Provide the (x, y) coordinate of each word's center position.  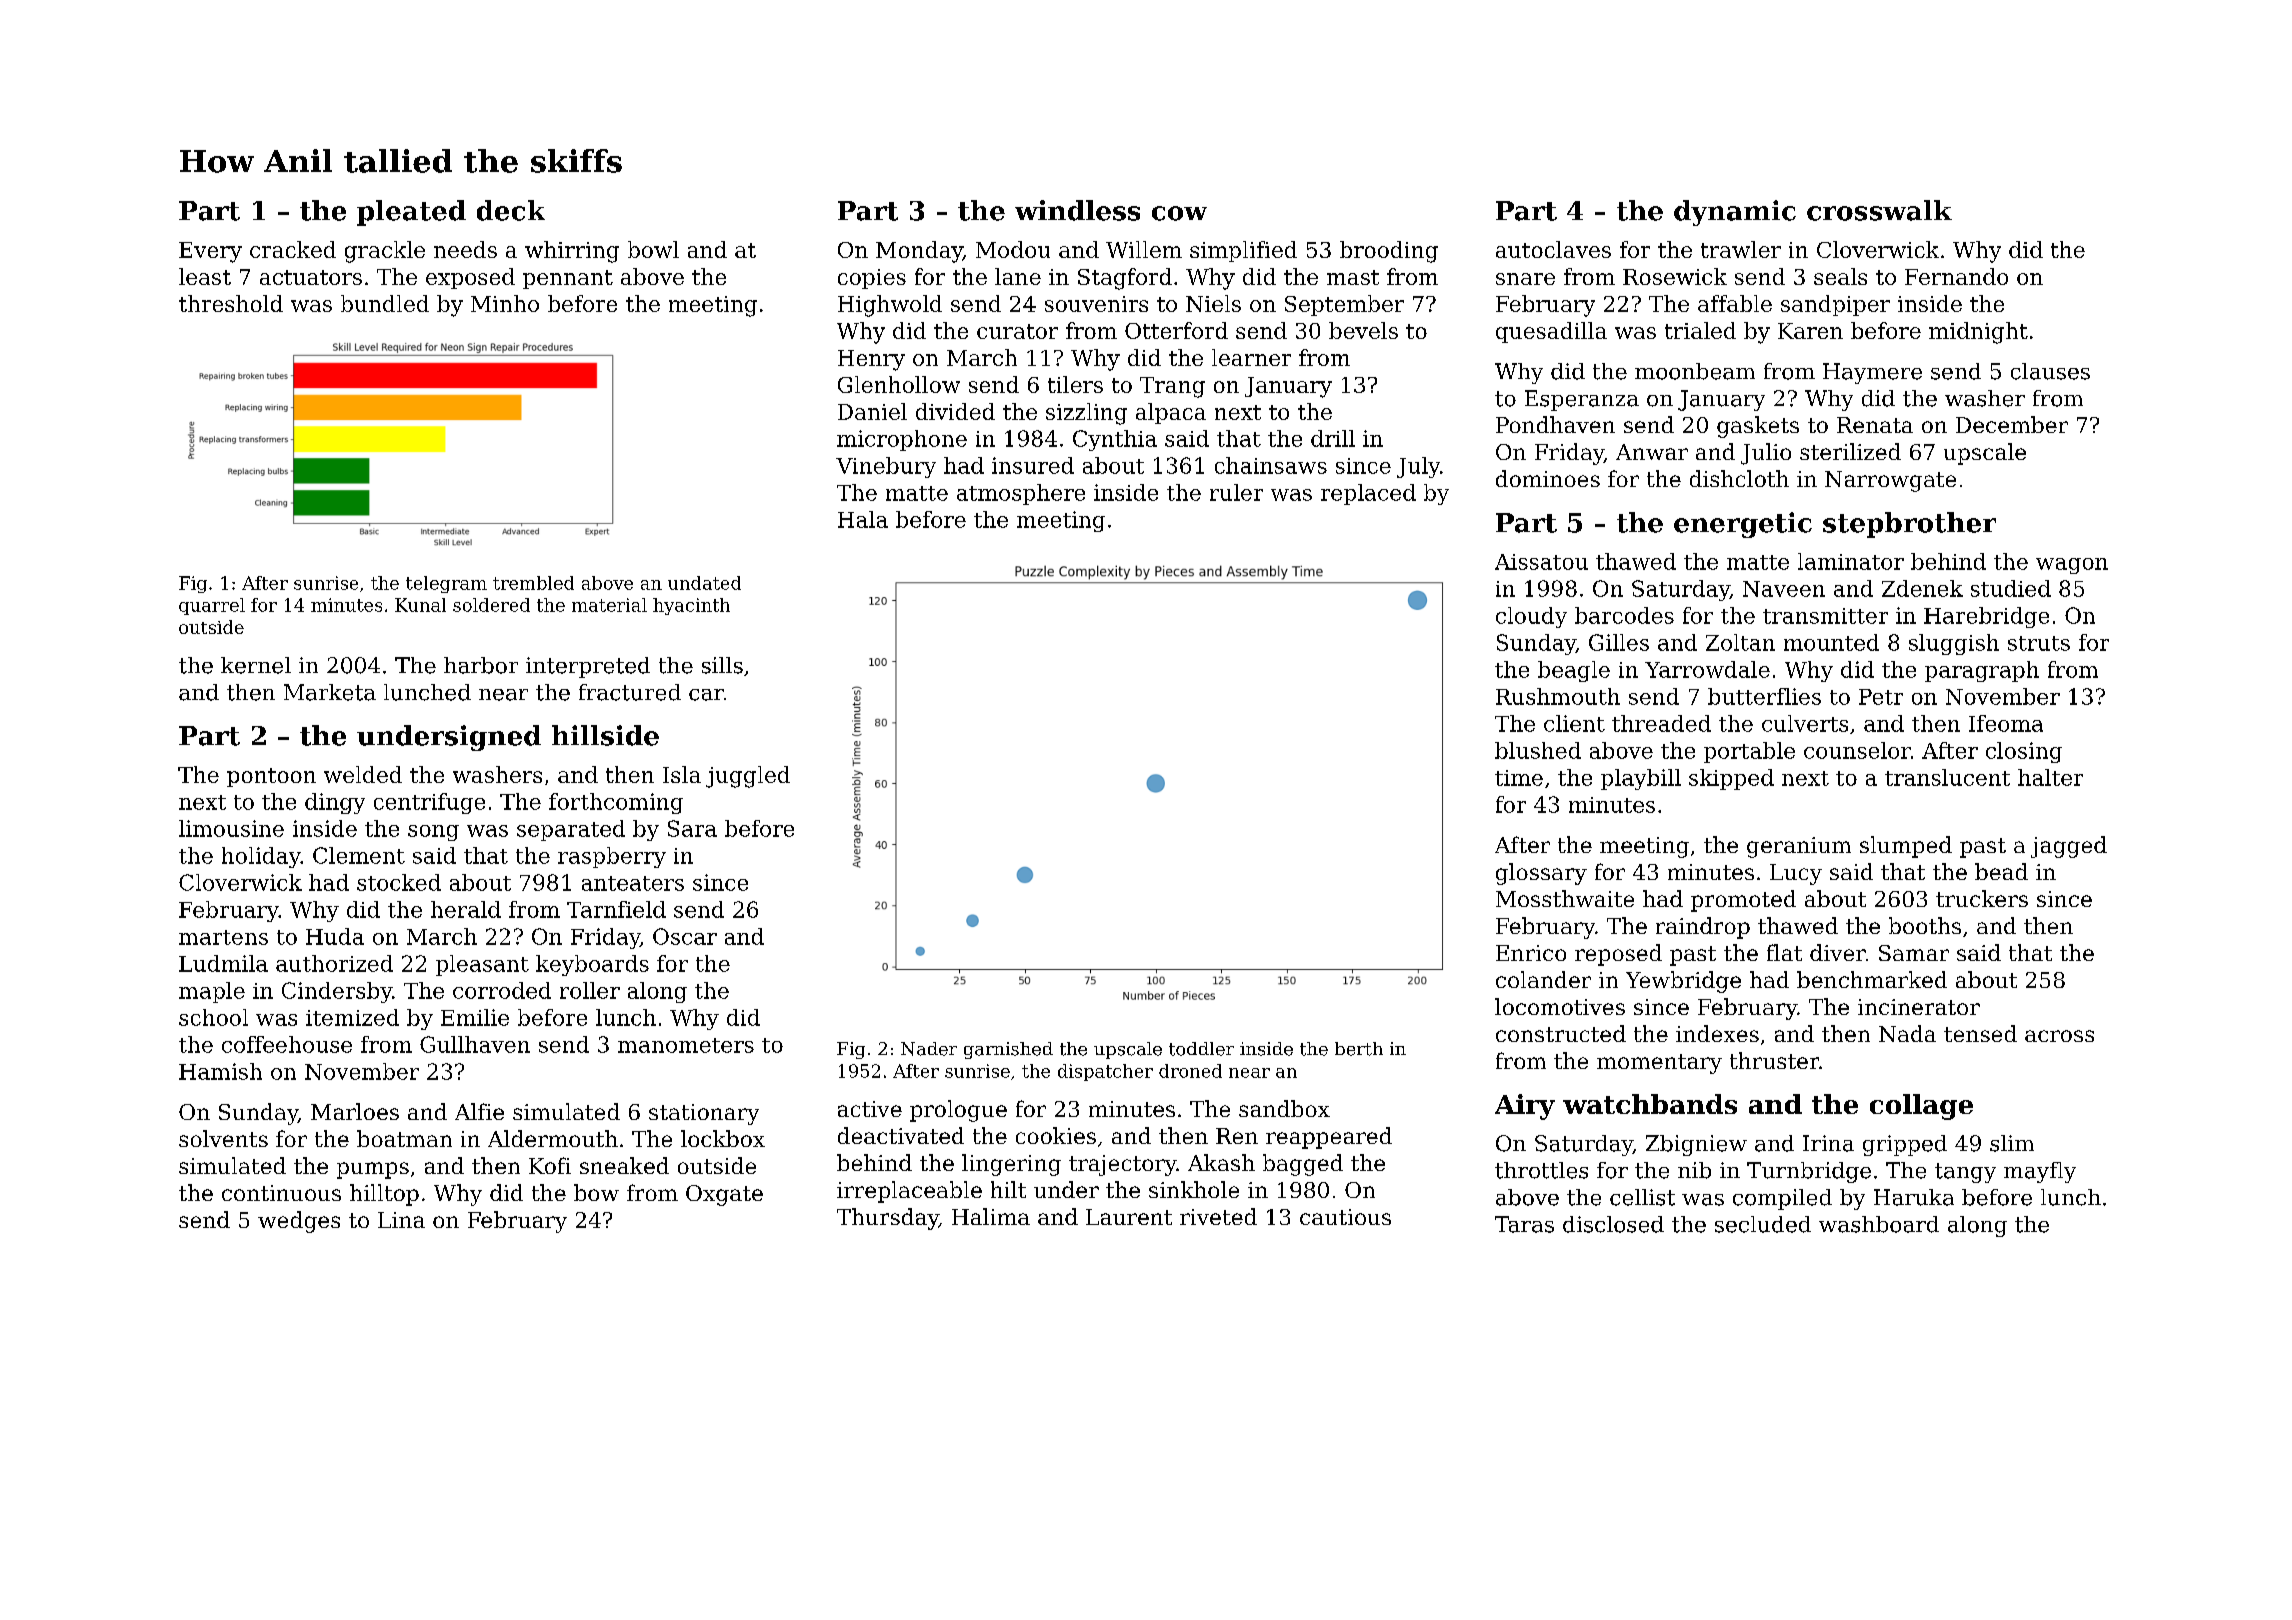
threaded (1661, 723)
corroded (502, 990)
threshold (231, 303)
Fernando (1956, 276)
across (2059, 1036)
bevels (1363, 330)
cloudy (1531, 617)
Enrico (1531, 953)
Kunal (420, 605)
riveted (1218, 1216)
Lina (401, 1220)
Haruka (1914, 1197)
